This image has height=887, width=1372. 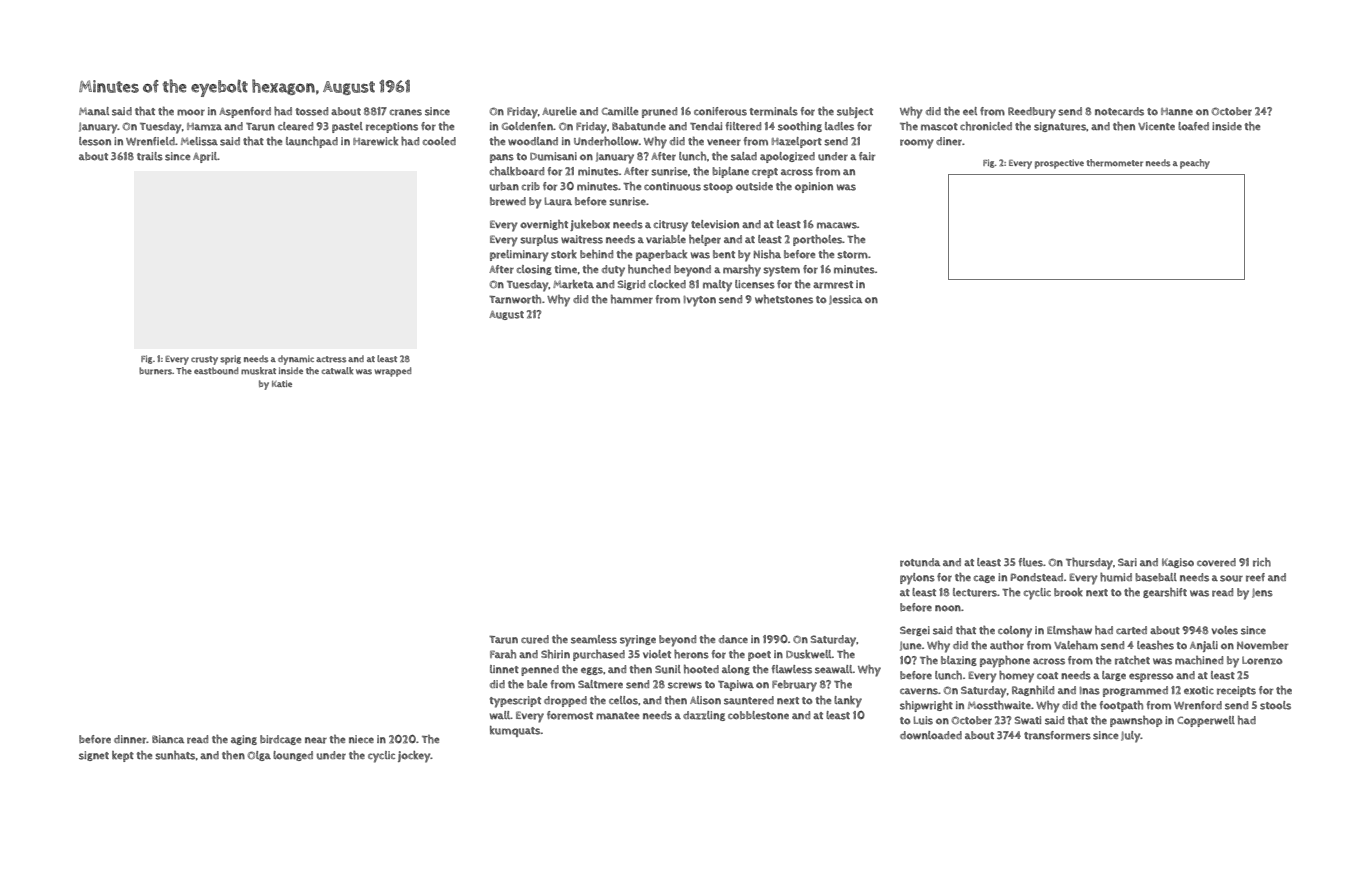 What do you see at coordinates (917, 579) in the image?
I see `pylons` at bounding box center [917, 579].
